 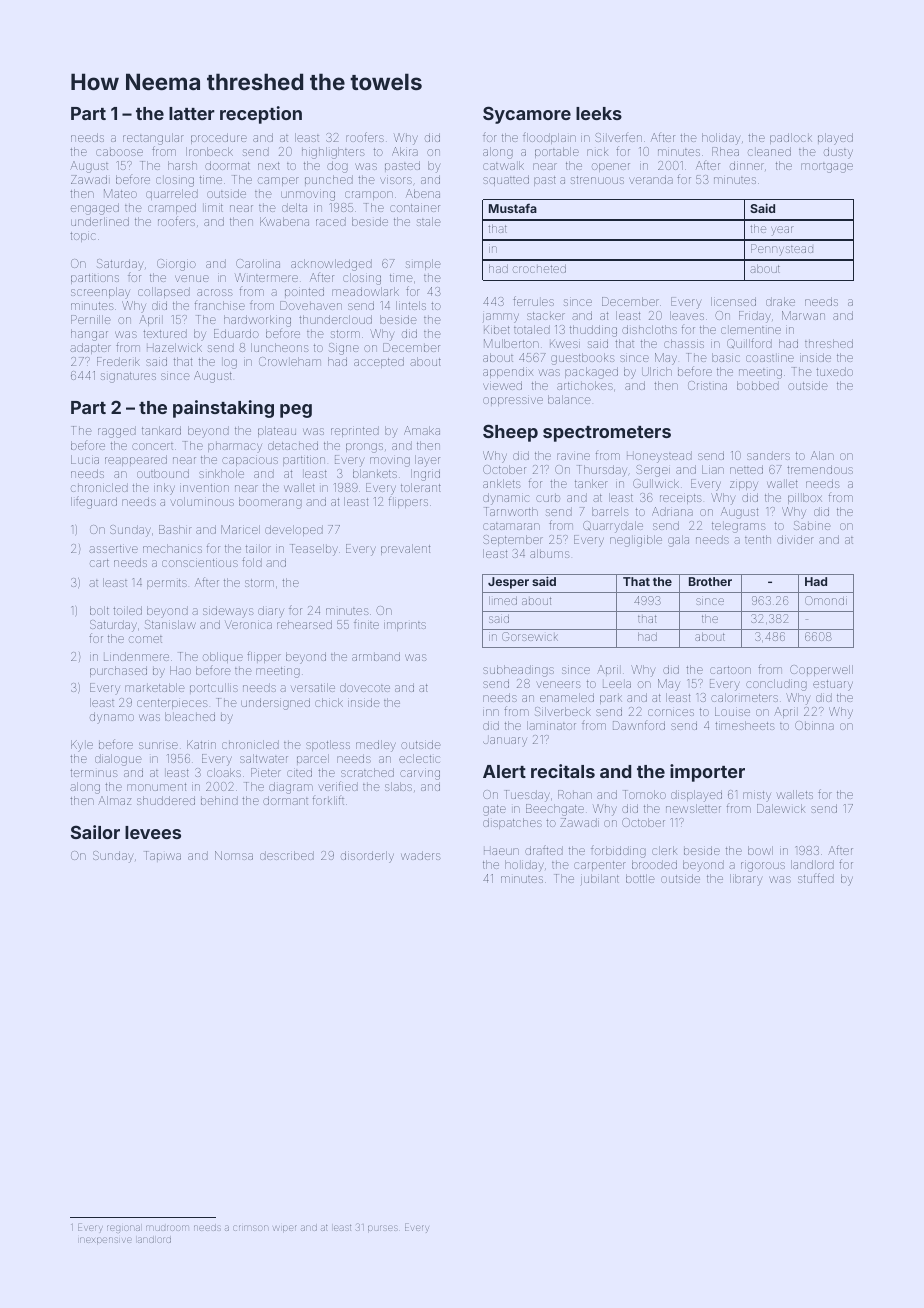 I want to click on dusty, so click(x=838, y=153).
